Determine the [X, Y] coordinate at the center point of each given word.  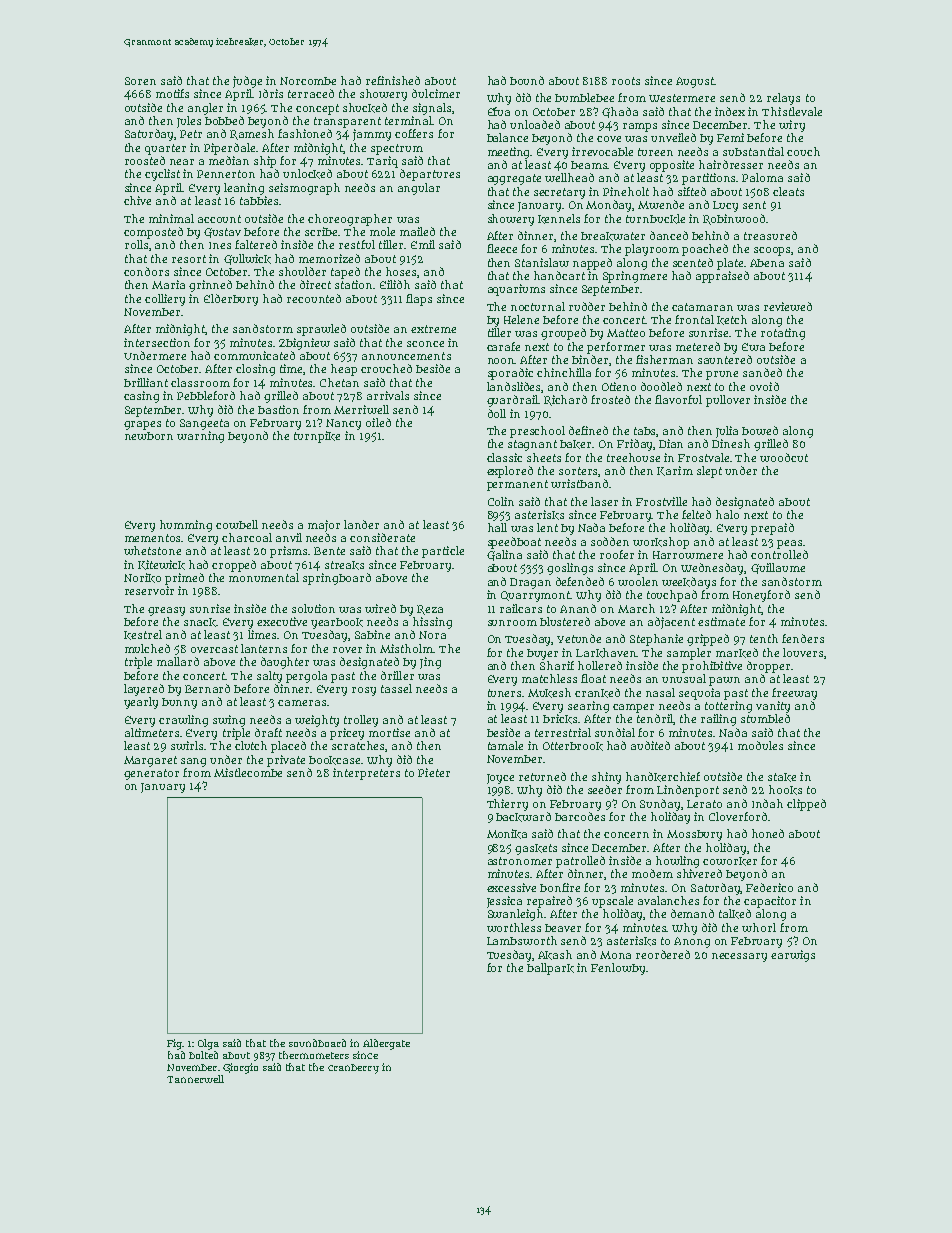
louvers [803, 652]
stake [782, 777]
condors [146, 271]
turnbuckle [655, 219]
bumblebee [584, 97]
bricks [560, 719]
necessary [739, 957]
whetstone [152, 550]
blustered [565, 621]
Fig [174, 1044]
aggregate [514, 179]
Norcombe [308, 81]
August [695, 82]
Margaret [150, 761]
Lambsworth [522, 940]
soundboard [317, 1043]
